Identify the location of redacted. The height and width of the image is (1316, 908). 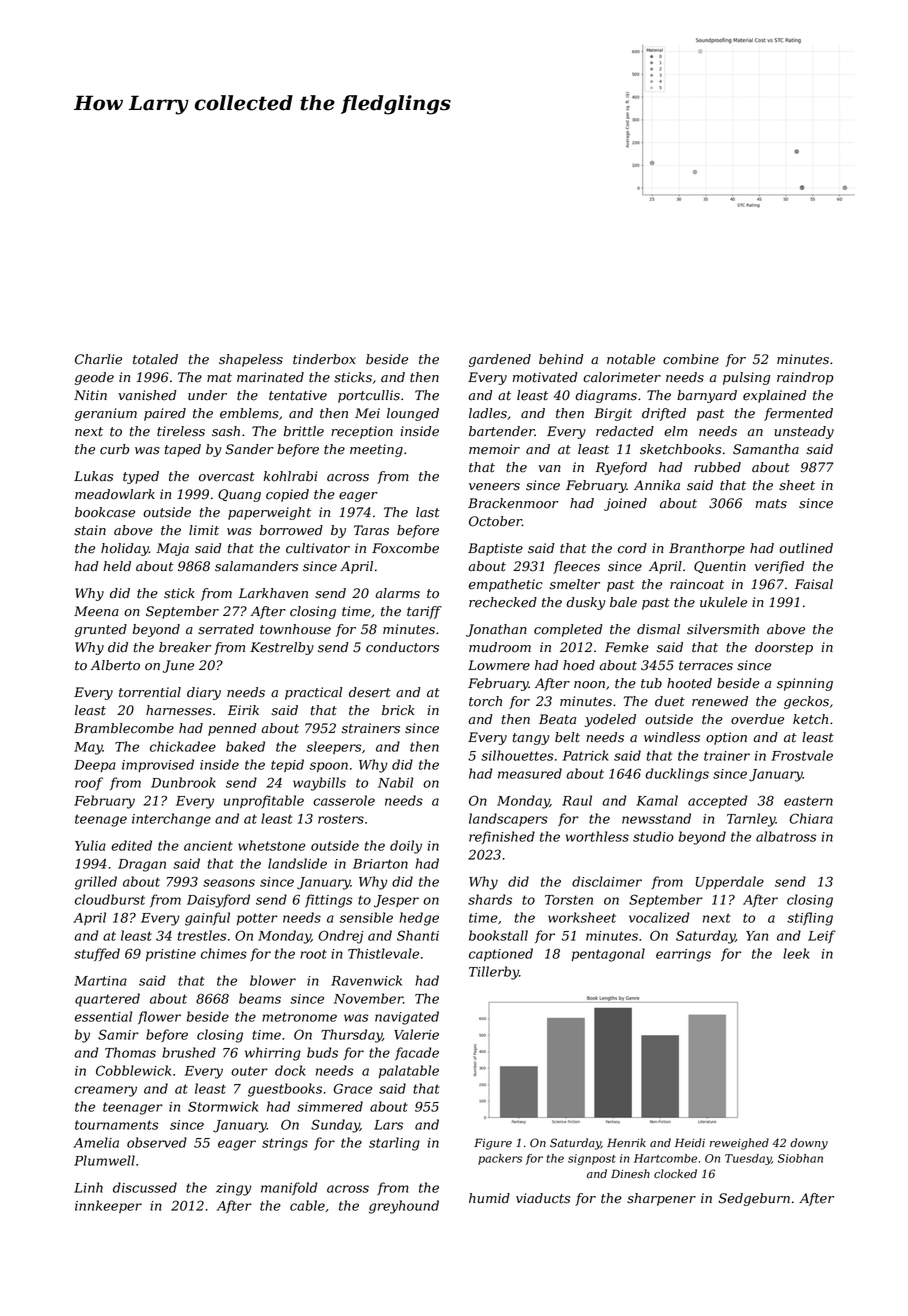
(625, 431).
